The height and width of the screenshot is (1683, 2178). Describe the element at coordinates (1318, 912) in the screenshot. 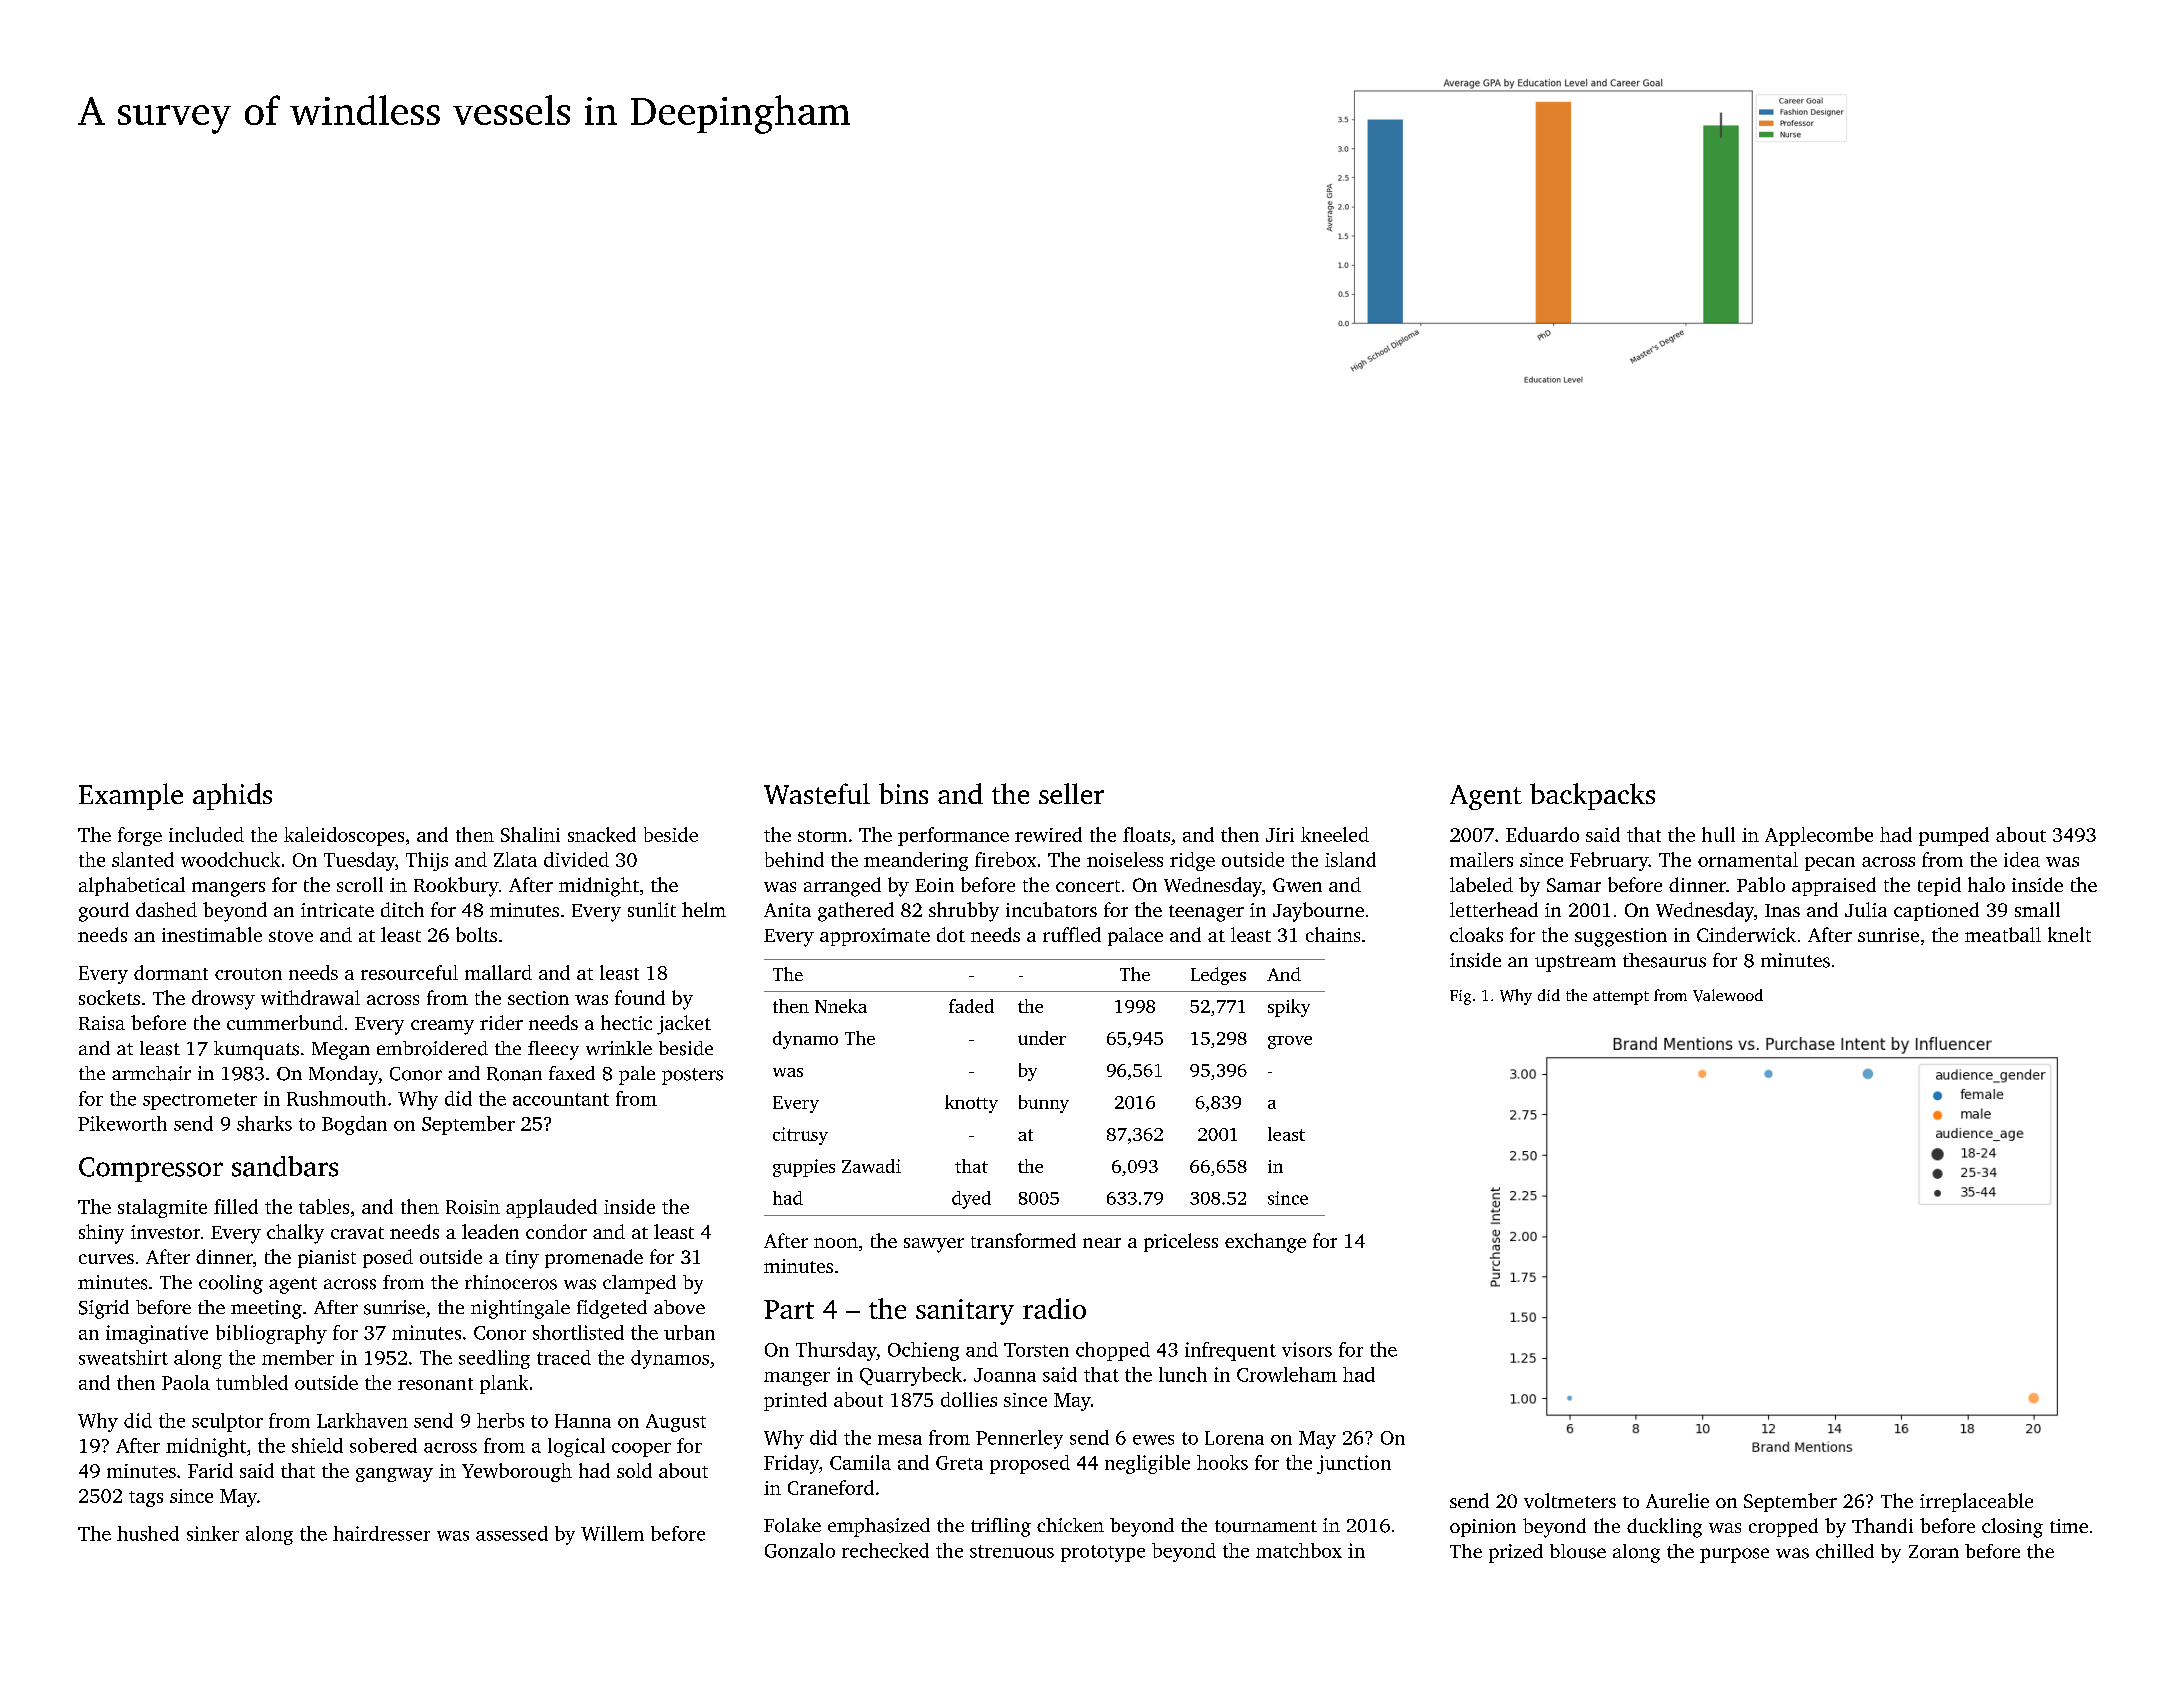

I see `Jaybourne` at that location.
